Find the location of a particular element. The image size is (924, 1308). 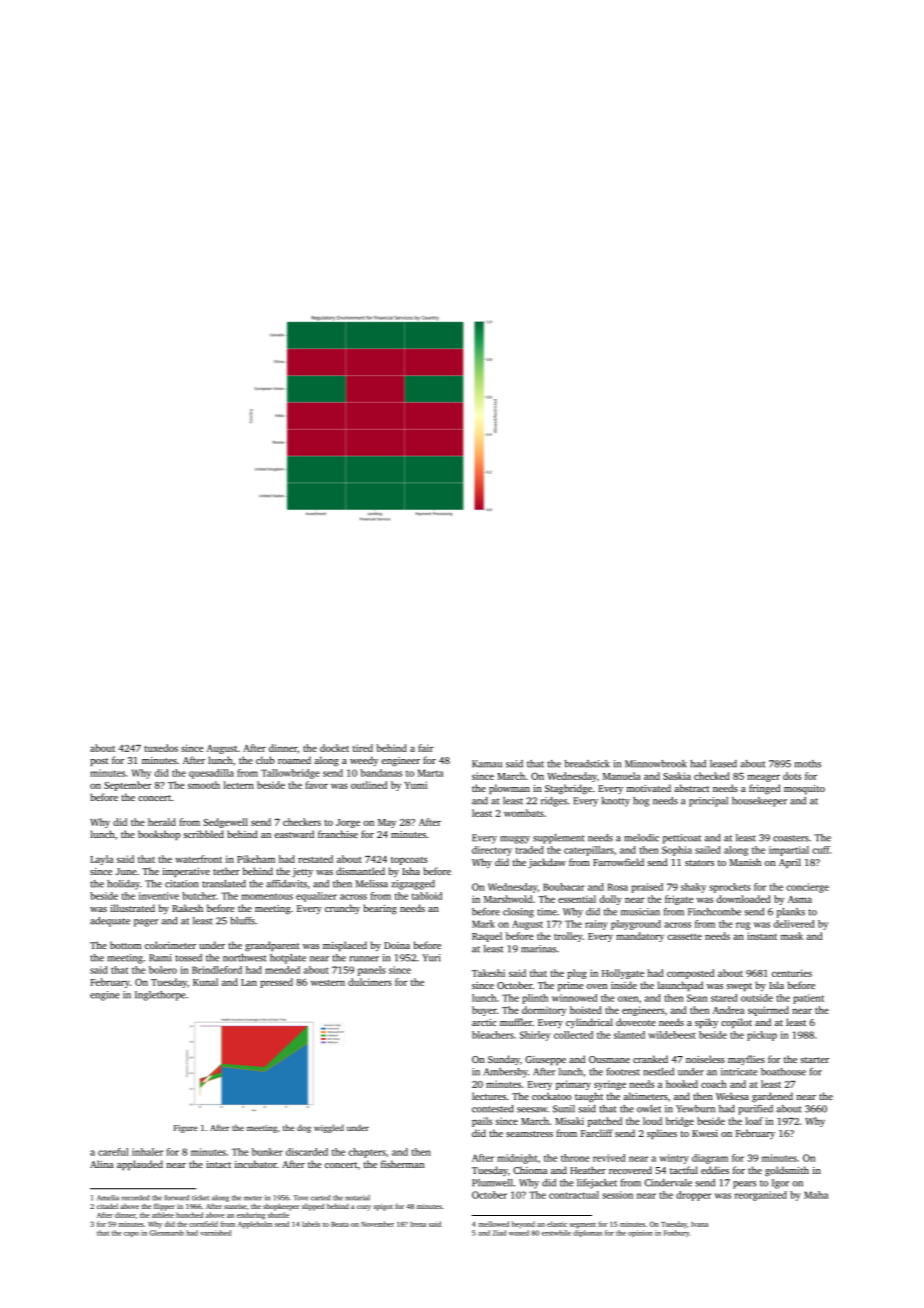

arctic is located at coordinates (484, 1022).
